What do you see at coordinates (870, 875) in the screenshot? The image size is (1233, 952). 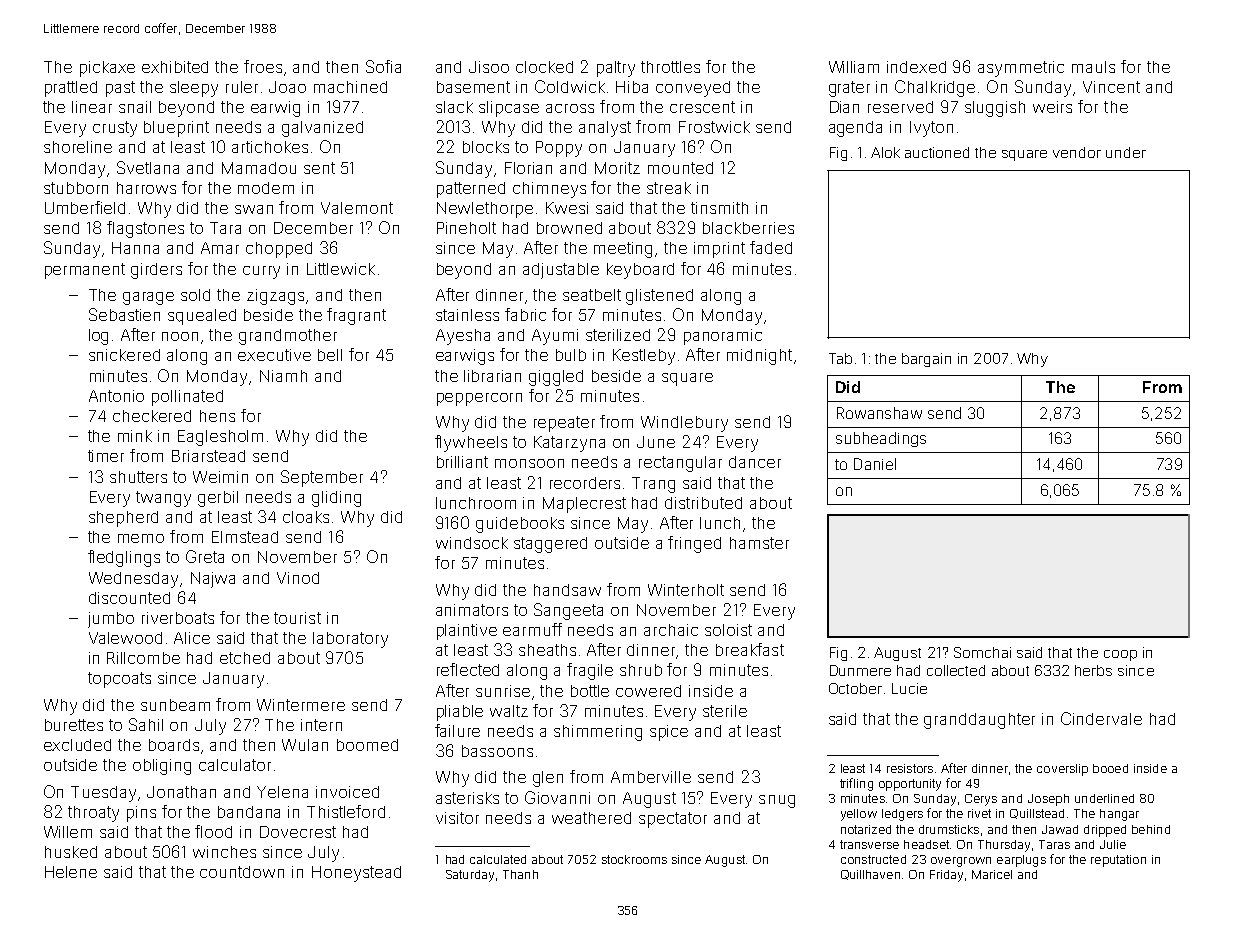 I see `Quillhaven` at bounding box center [870, 875].
